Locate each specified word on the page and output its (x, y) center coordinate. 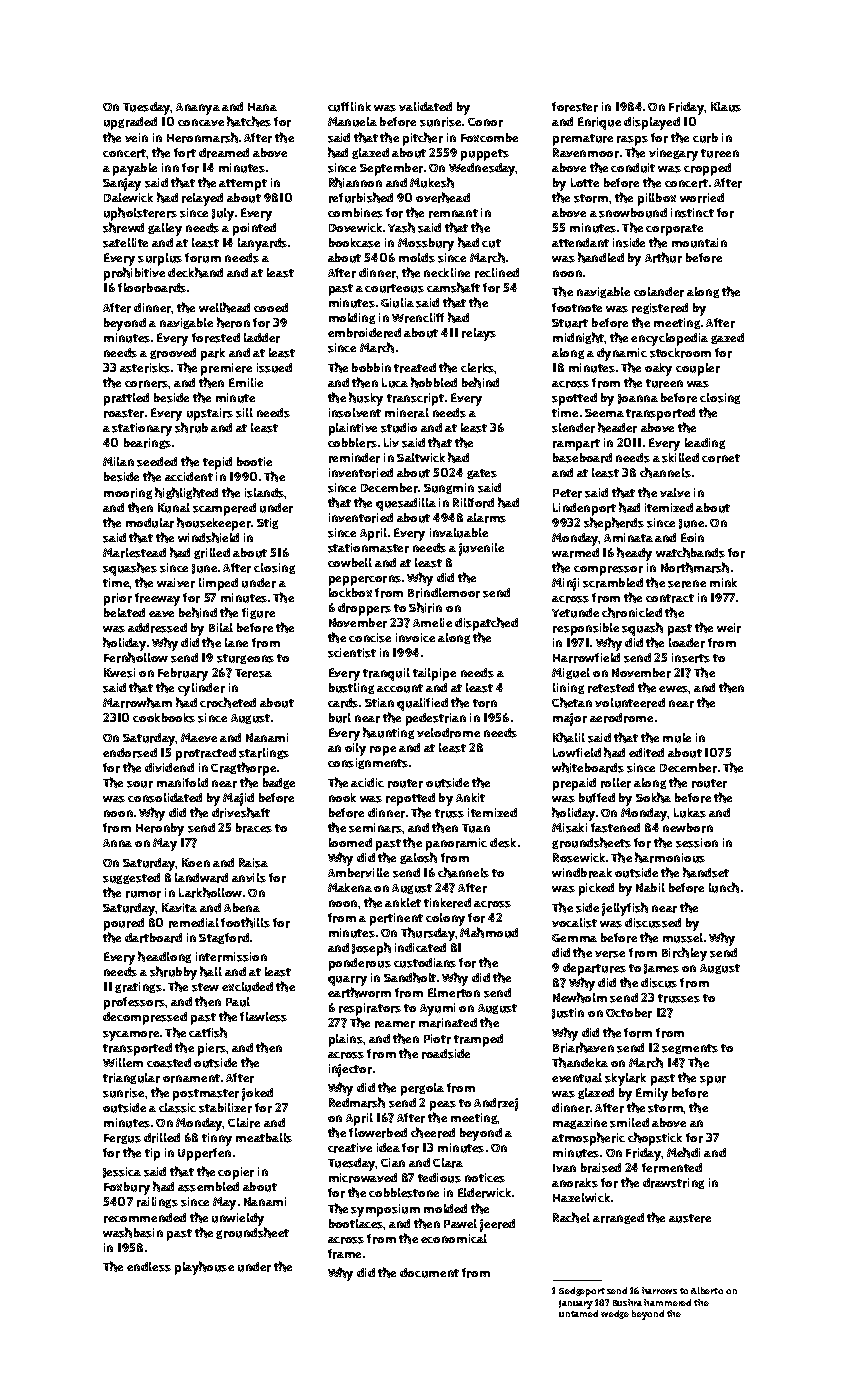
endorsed (130, 753)
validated (425, 106)
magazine (580, 1123)
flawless (263, 1017)
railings (157, 1202)
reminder (354, 458)
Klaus (726, 107)
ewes (674, 689)
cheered (433, 1132)
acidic (367, 782)
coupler (698, 369)
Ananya (198, 109)
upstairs (210, 414)
